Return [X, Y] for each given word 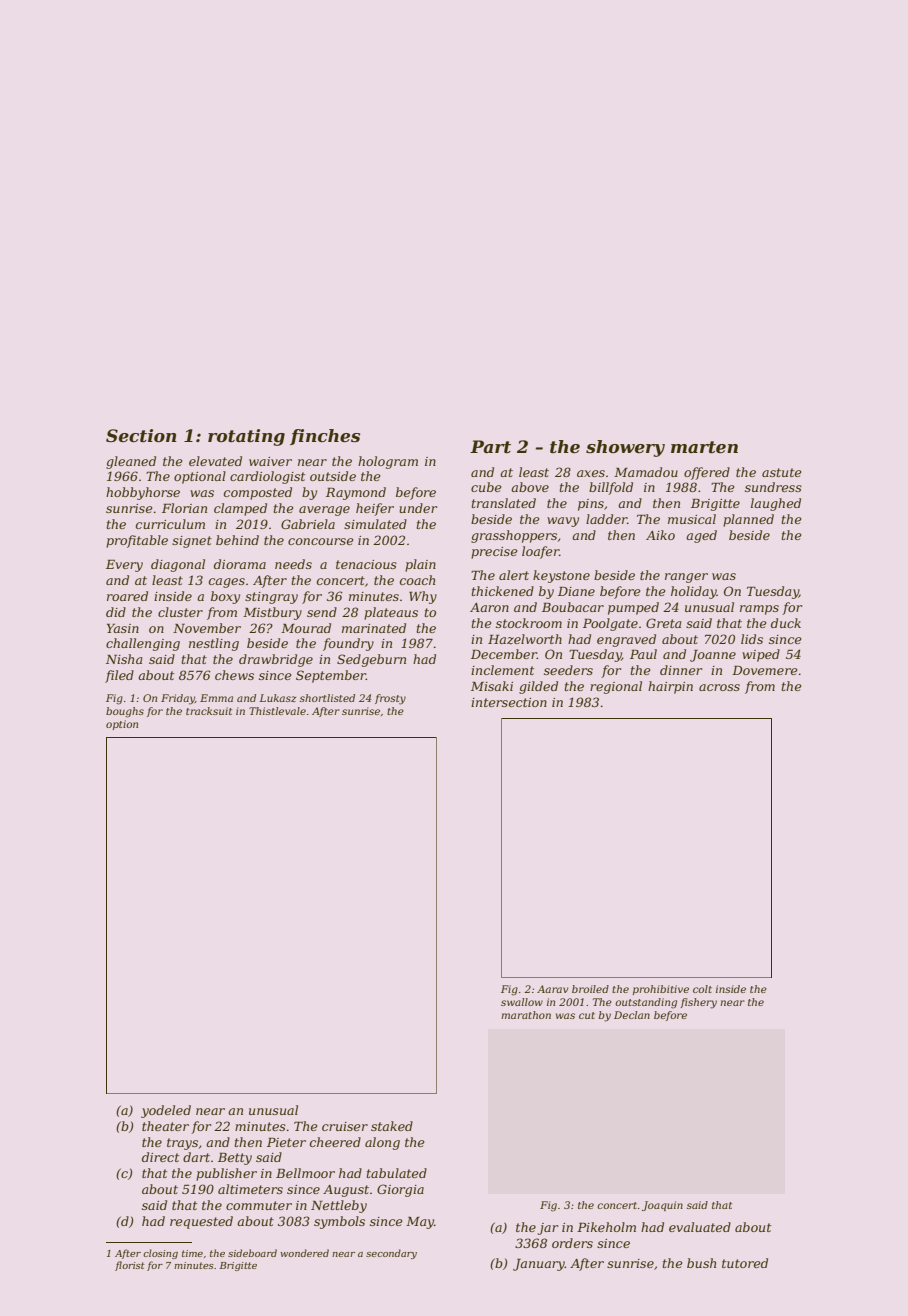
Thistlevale [277, 711]
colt [702, 989]
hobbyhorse [143, 493]
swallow [522, 1002]
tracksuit [209, 711]
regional [616, 687]
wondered [304, 1253]
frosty [390, 699]
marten [704, 447]
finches [325, 437]
